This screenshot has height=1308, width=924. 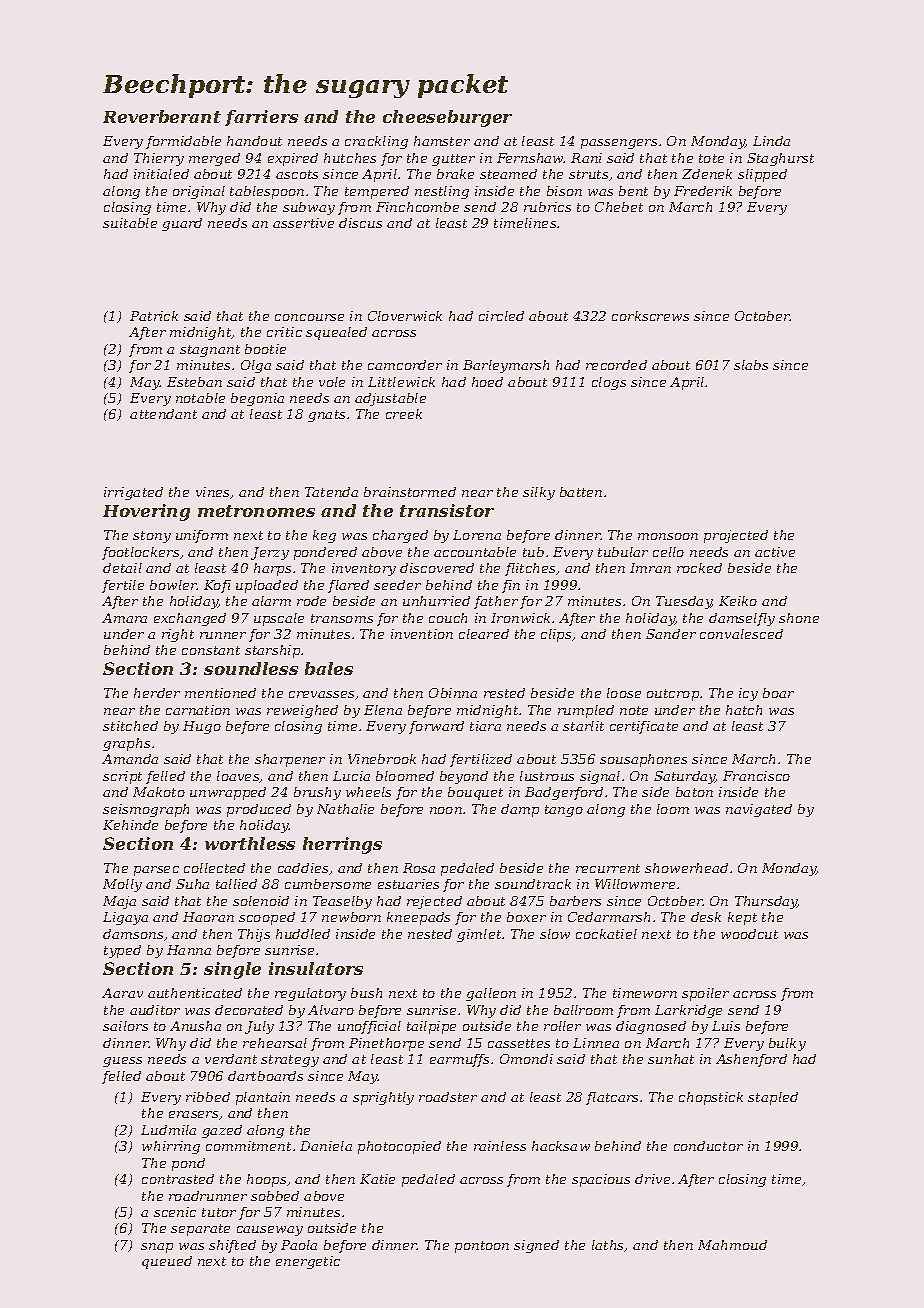 I want to click on Mahmoud, so click(x=732, y=1245).
